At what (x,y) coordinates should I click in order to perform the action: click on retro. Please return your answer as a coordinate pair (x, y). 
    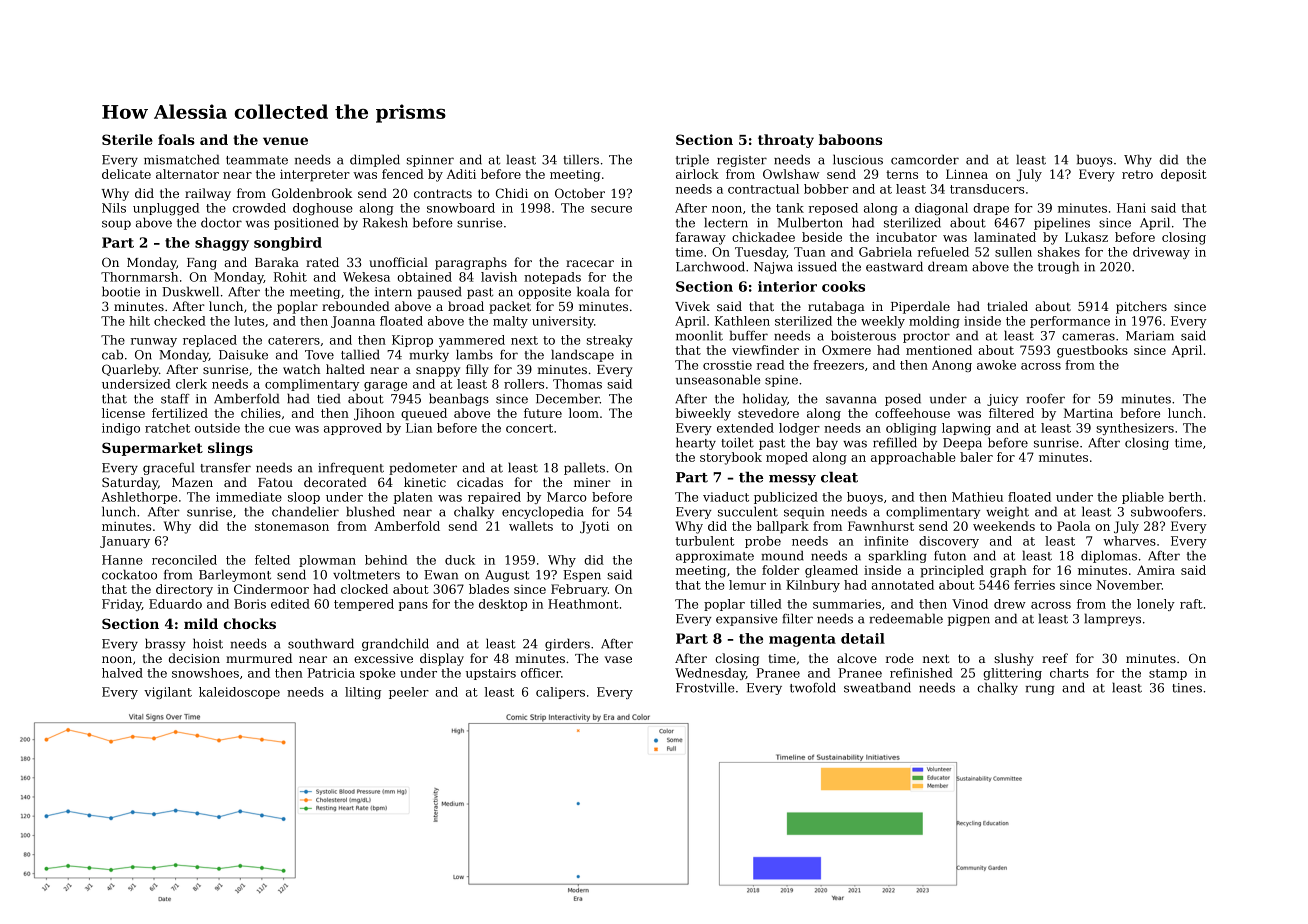
    Looking at the image, I should click on (1137, 174).
